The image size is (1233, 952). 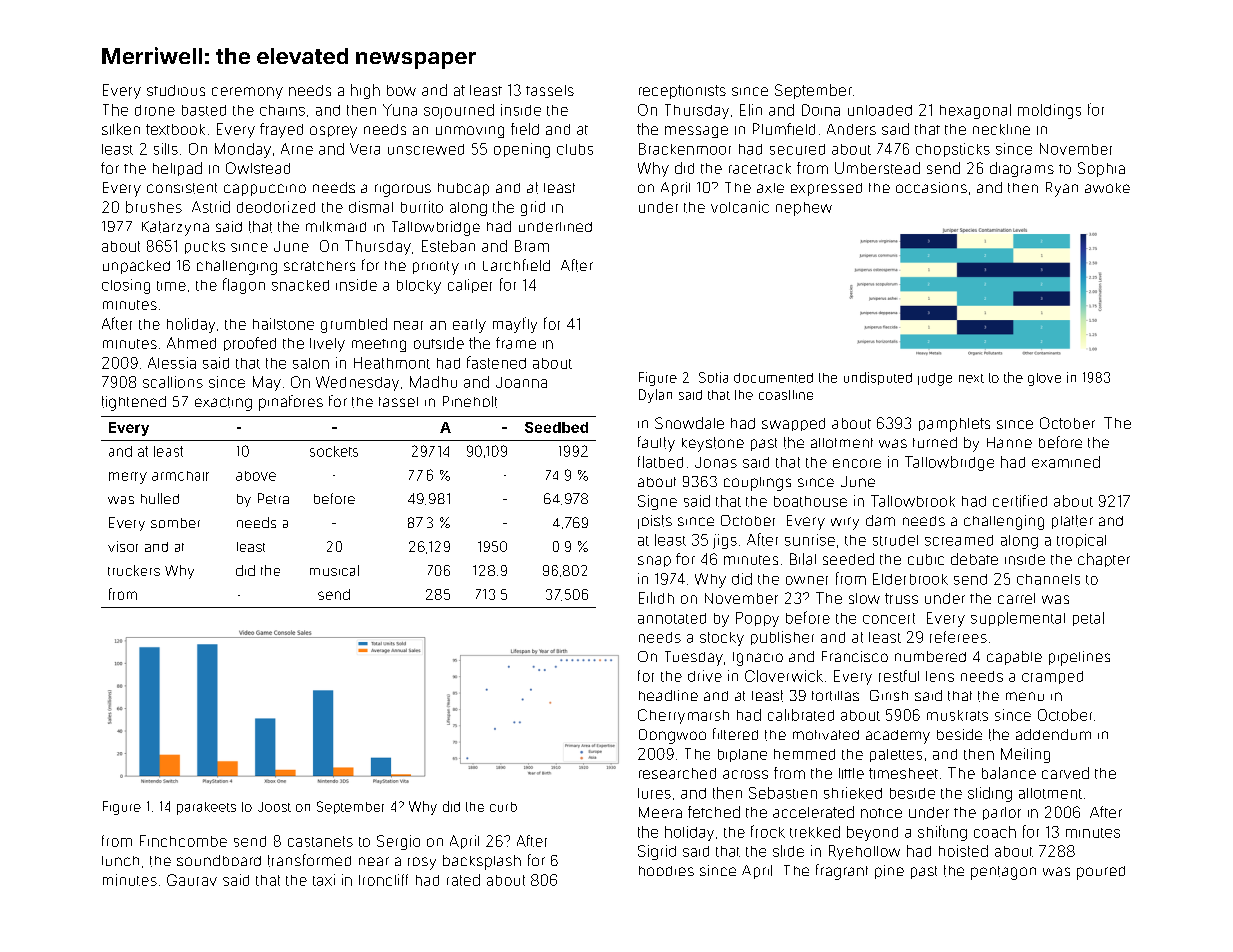 I want to click on ceremony, so click(x=247, y=93).
